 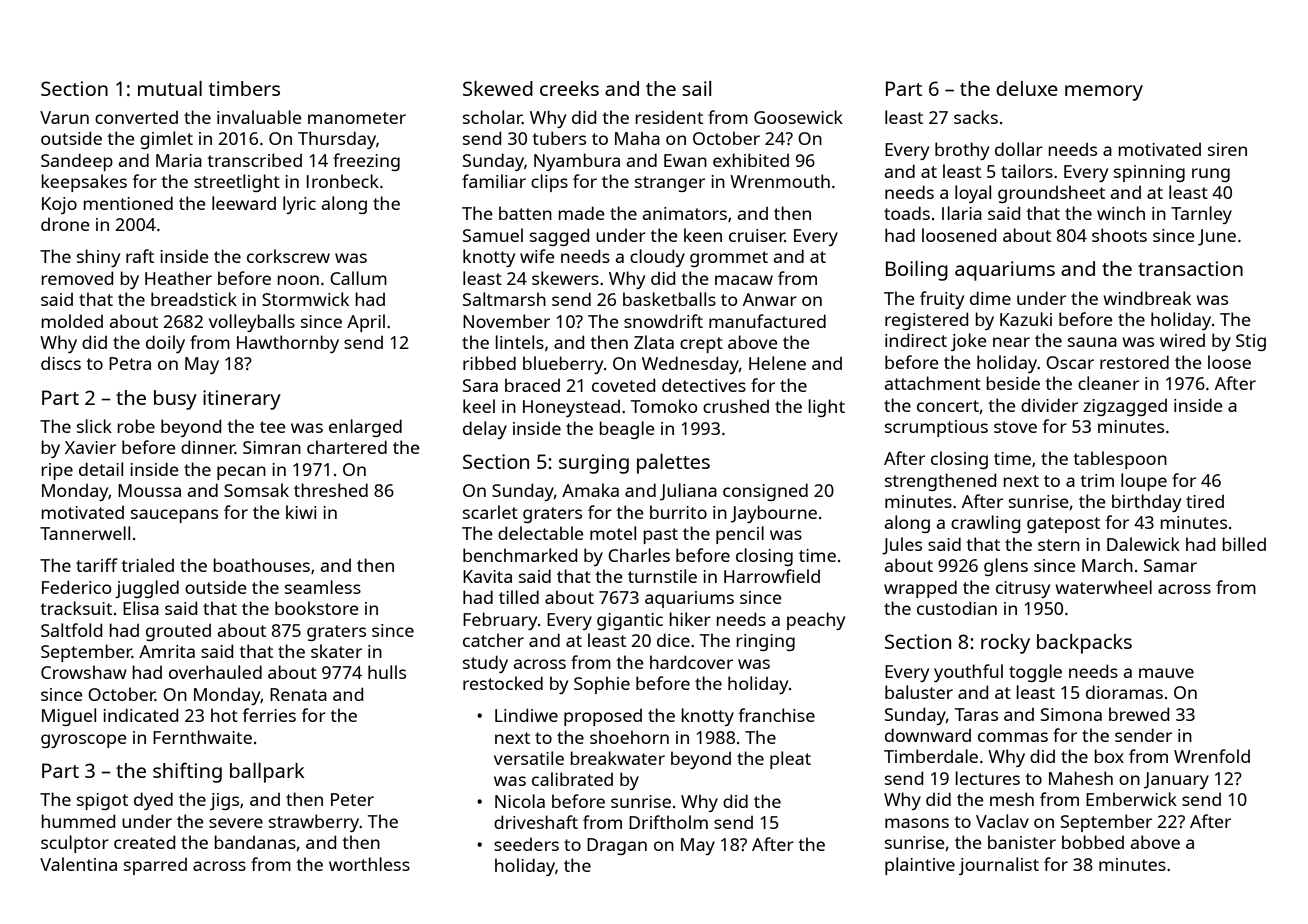 What do you see at coordinates (64, 117) in the document?
I see `Varun` at bounding box center [64, 117].
